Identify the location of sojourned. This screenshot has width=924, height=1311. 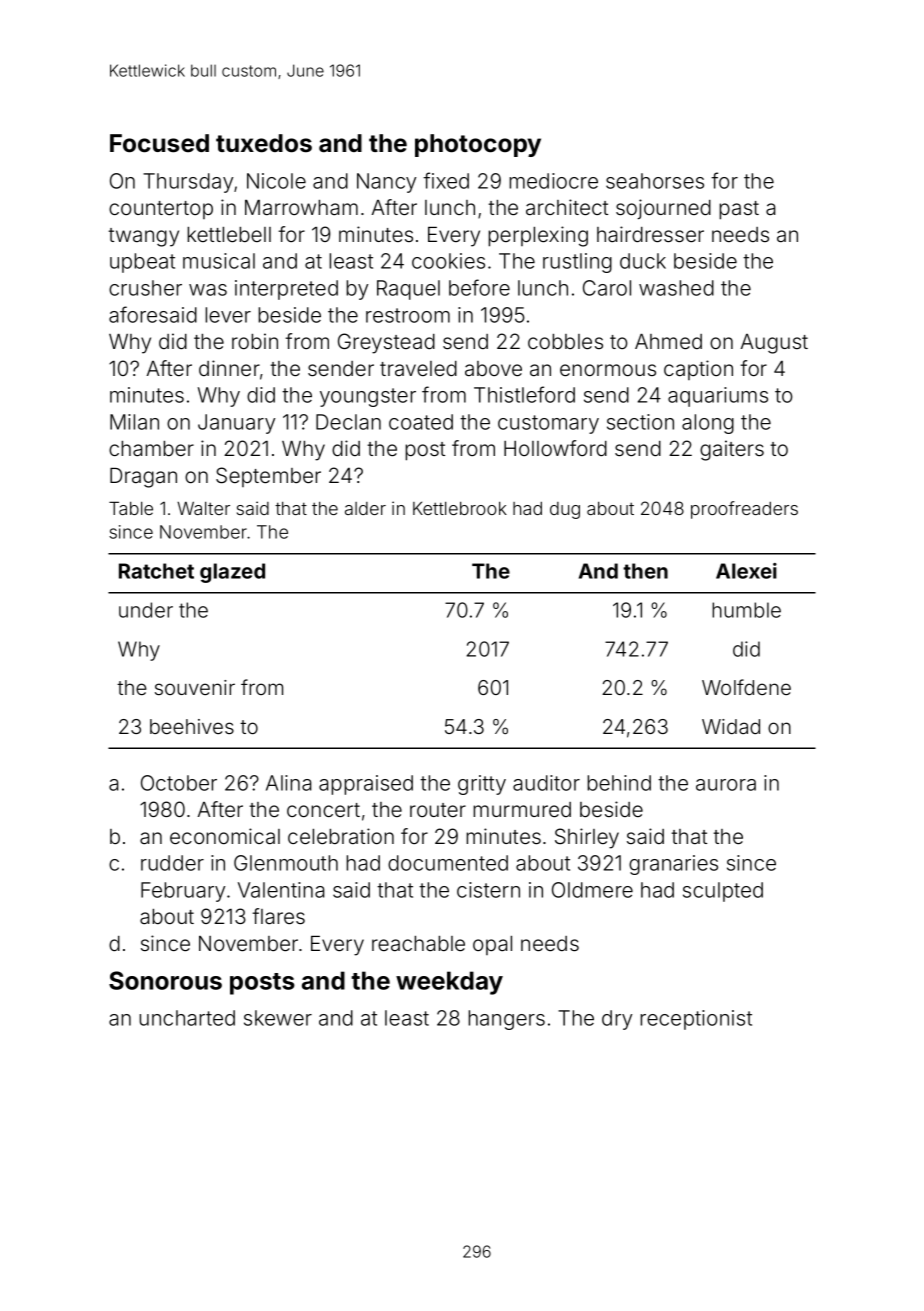
(663, 209).
